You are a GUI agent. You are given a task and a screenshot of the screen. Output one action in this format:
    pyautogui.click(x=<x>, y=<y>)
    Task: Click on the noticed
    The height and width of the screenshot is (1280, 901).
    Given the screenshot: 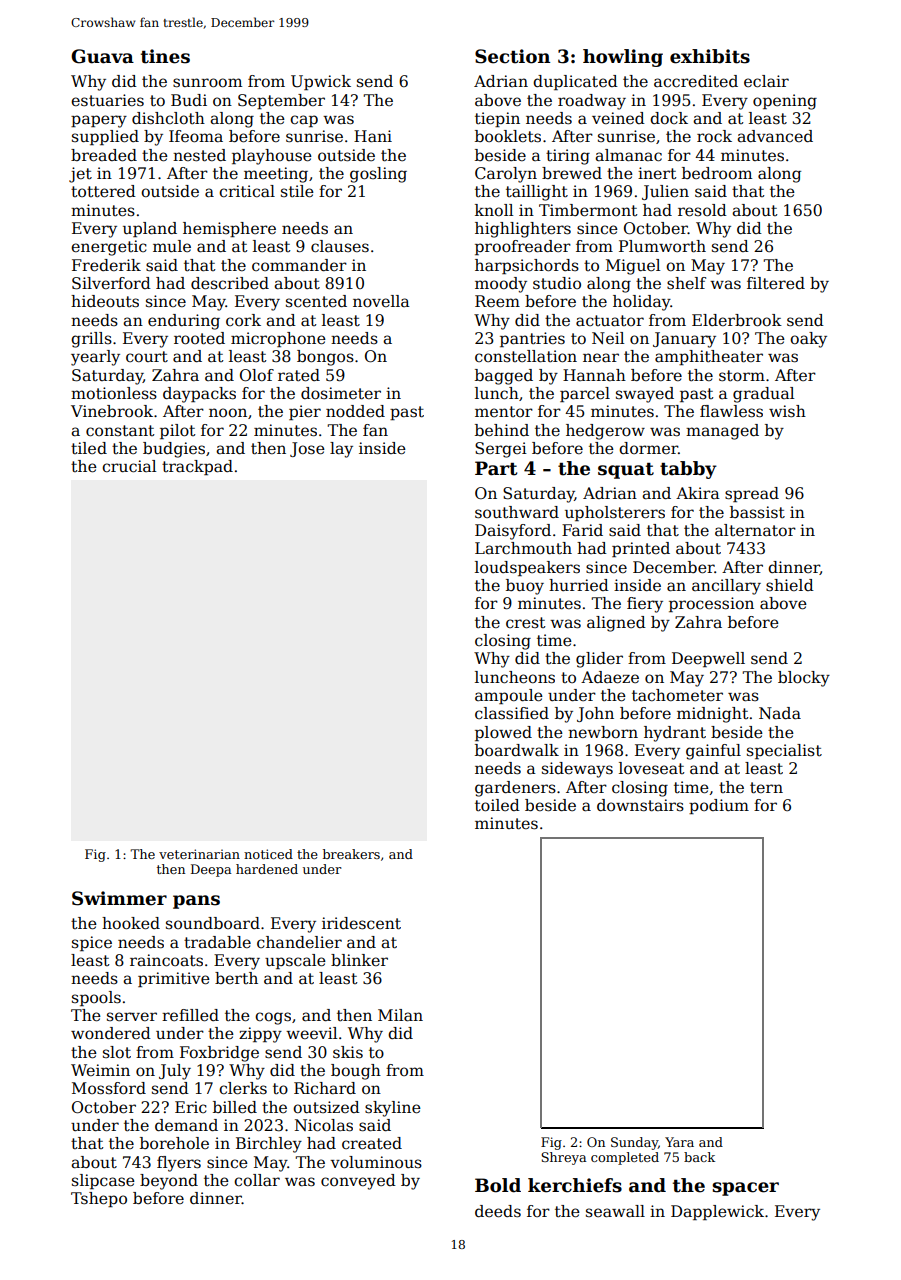 What is the action you would take?
    pyautogui.click(x=268, y=854)
